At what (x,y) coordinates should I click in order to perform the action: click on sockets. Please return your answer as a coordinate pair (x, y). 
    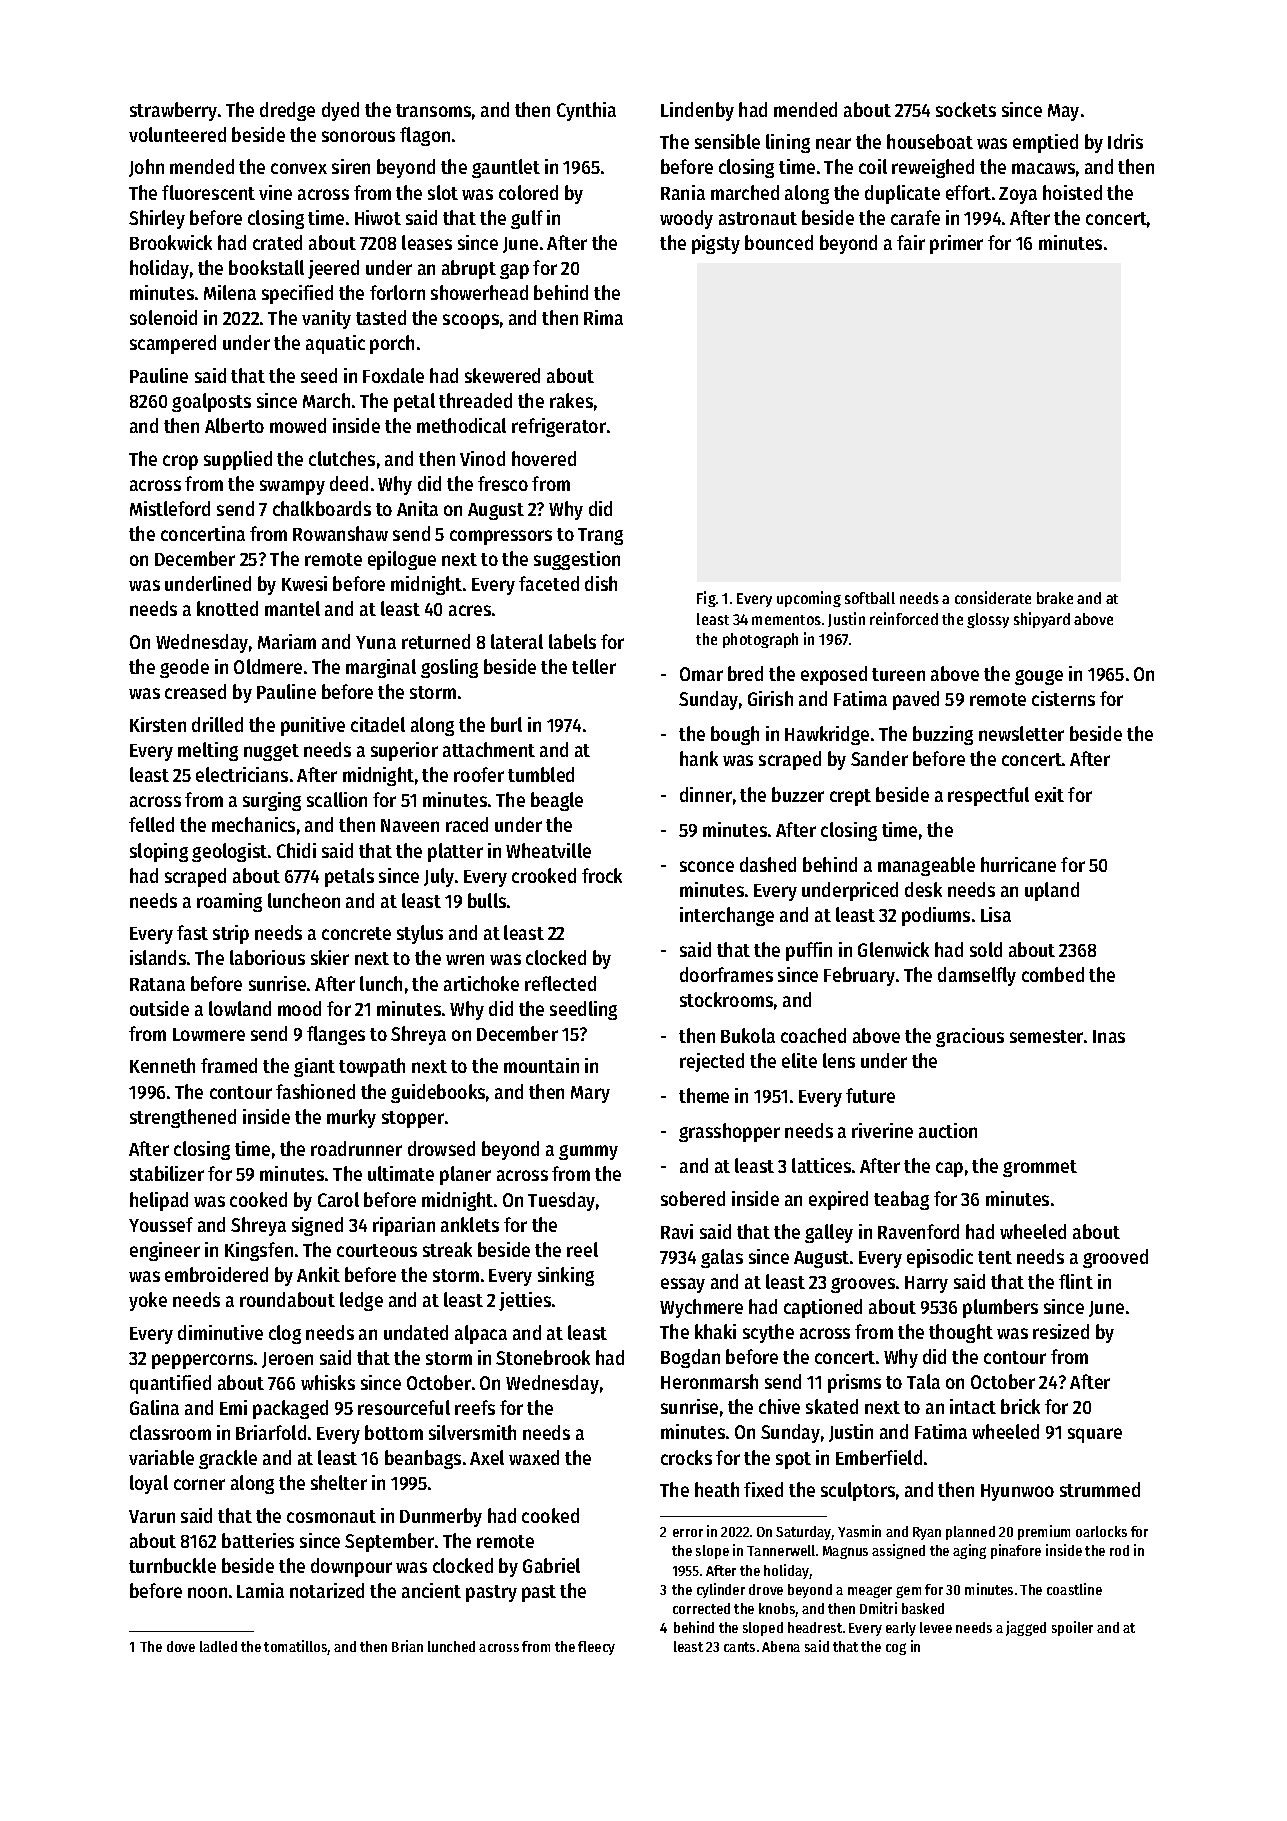
    Looking at the image, I should click on (966, 109).
